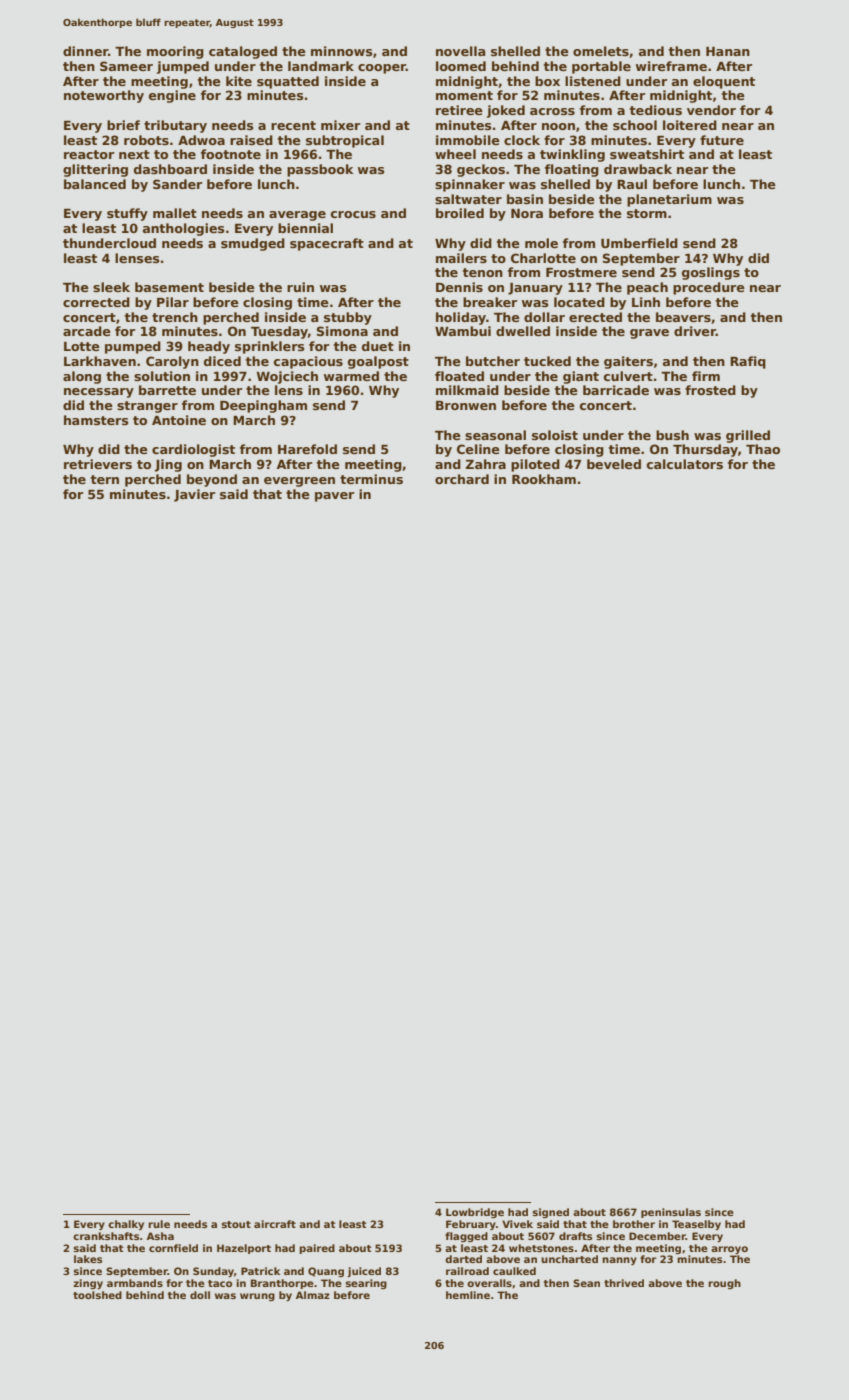  What do you see at coordinates (382, 69) in the image?
I see `cooper` at bounding box center [382, 69].
